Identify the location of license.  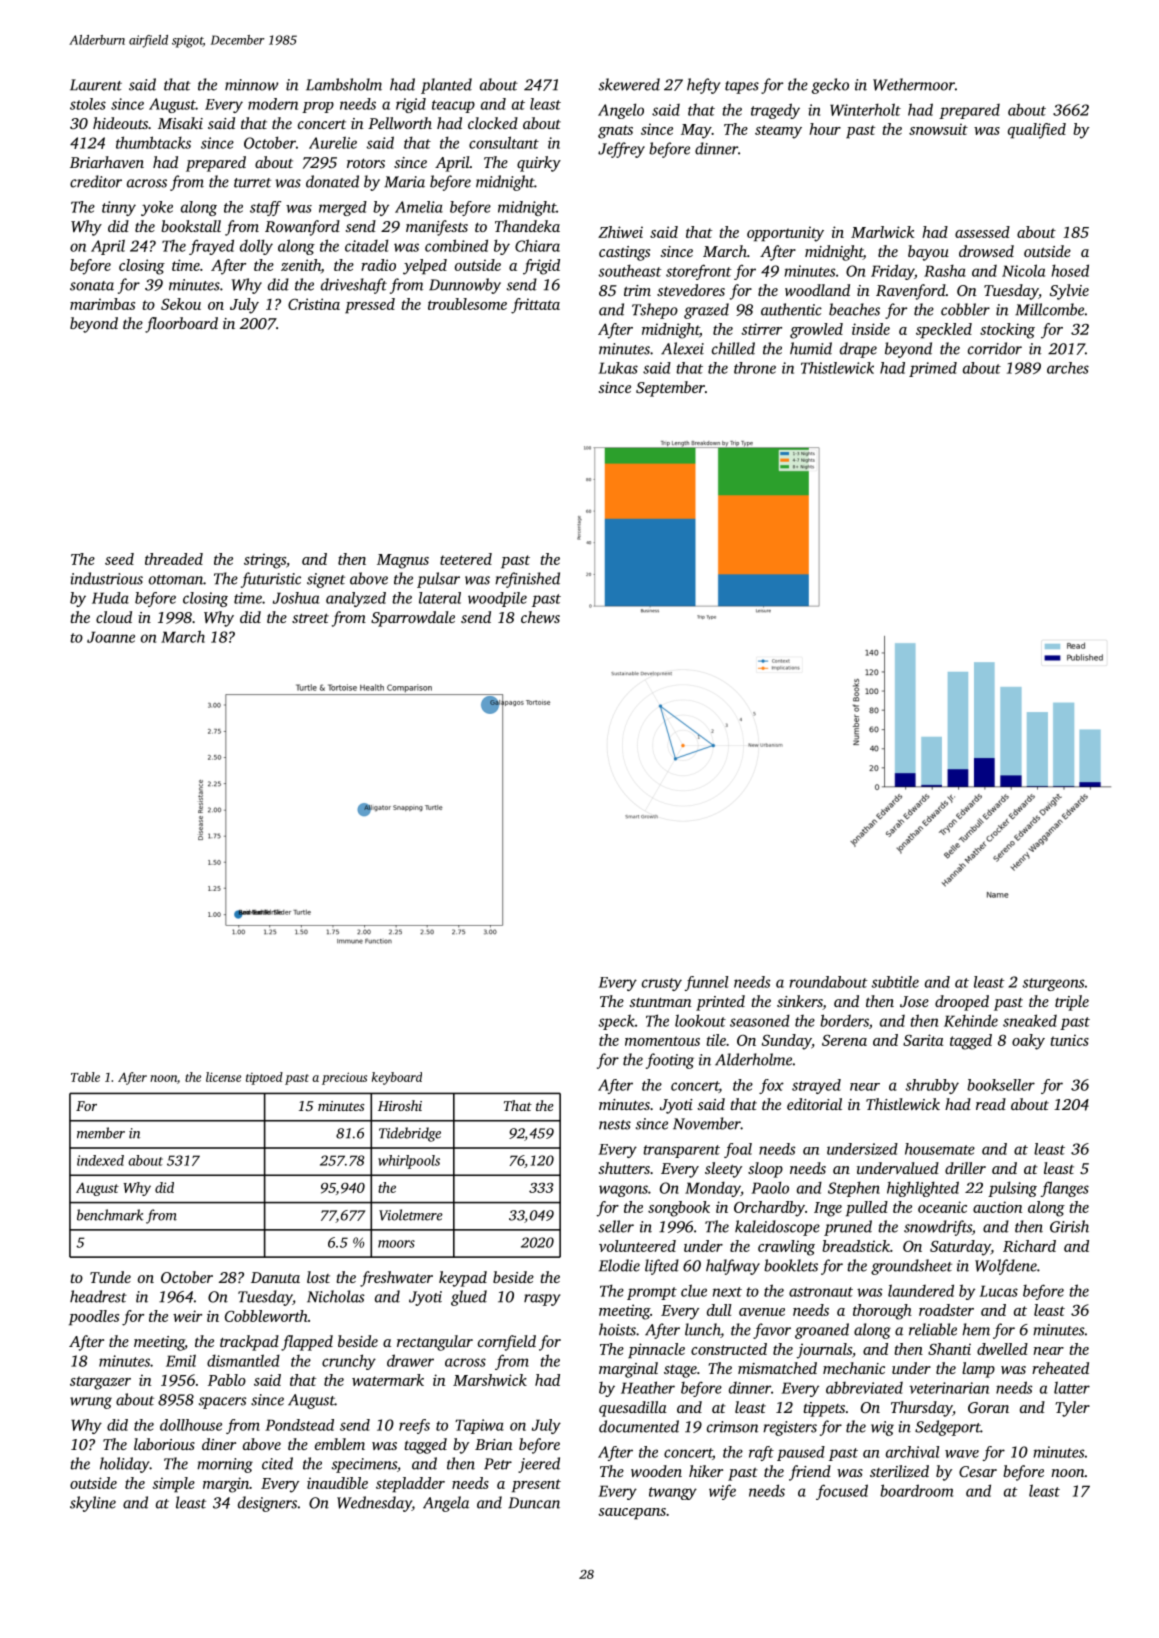
(223, 1077).
